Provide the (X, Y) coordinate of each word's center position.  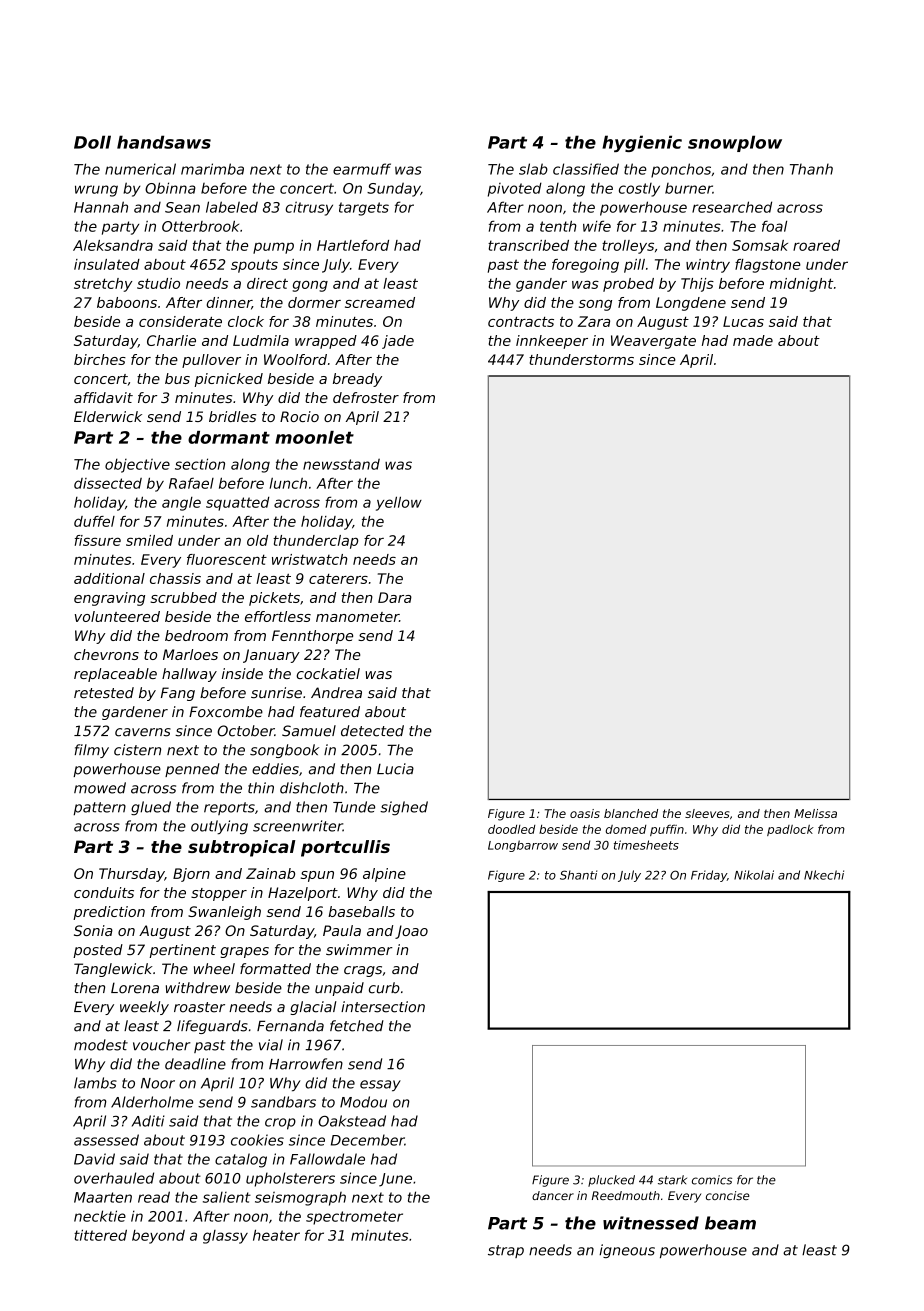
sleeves (707, 813)
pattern (99, 808)
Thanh (811, 169)
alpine (384, 875)
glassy (225, 1237)
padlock (790, 830)
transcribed (528, 245)
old (257, 540)
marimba (212, 169)
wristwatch (309, 559)
